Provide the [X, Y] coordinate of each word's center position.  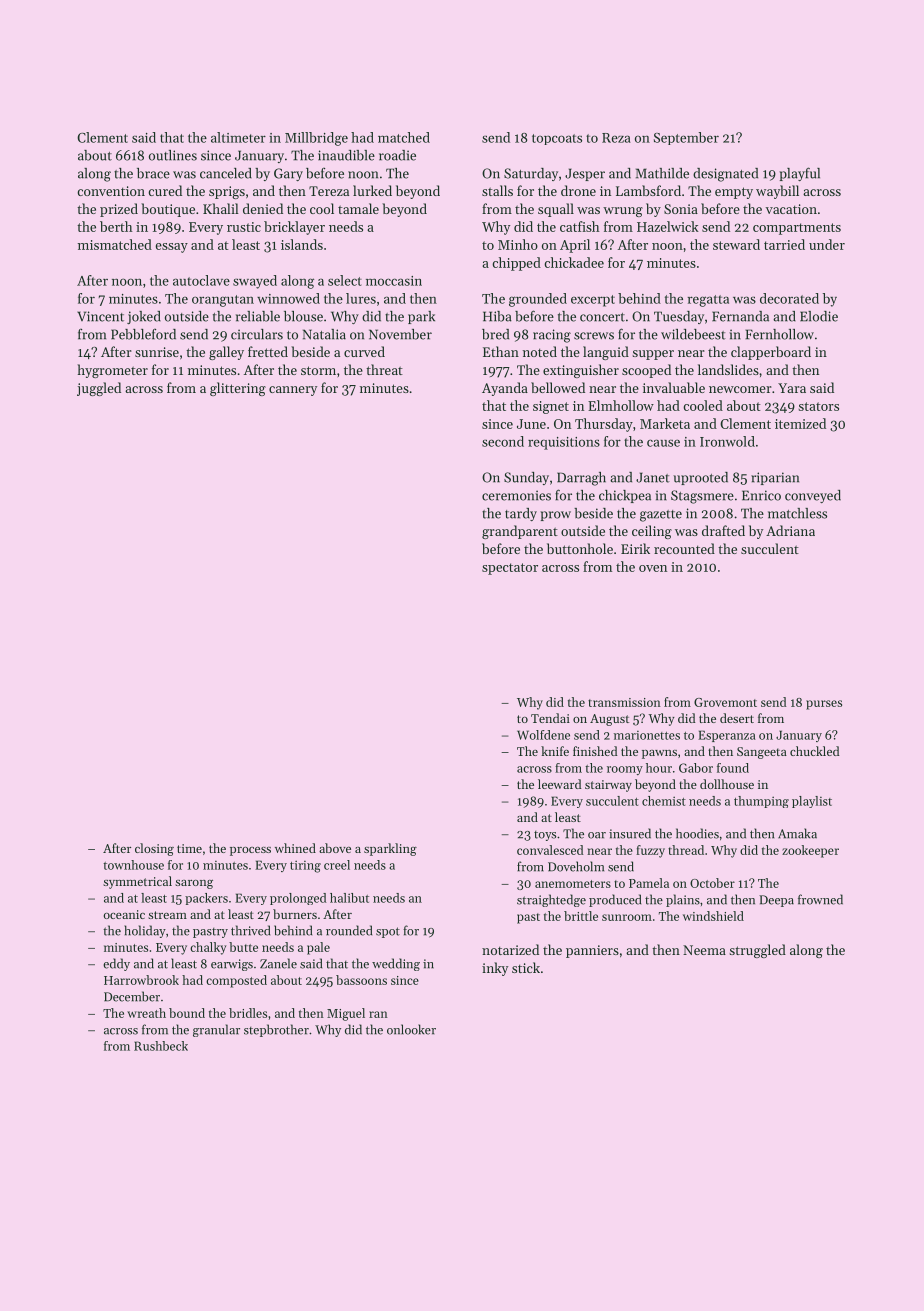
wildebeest [693, 334]
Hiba [497, 316]
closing [154, 849]
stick [526, 967]
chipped [516, 264]
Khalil [221, 208]
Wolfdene [543, 735]
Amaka [797, 833]
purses [824, 705]
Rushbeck [161, 1046]
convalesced [550, 850]
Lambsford [648, 190]
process [250, 851]
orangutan [223, 301]
